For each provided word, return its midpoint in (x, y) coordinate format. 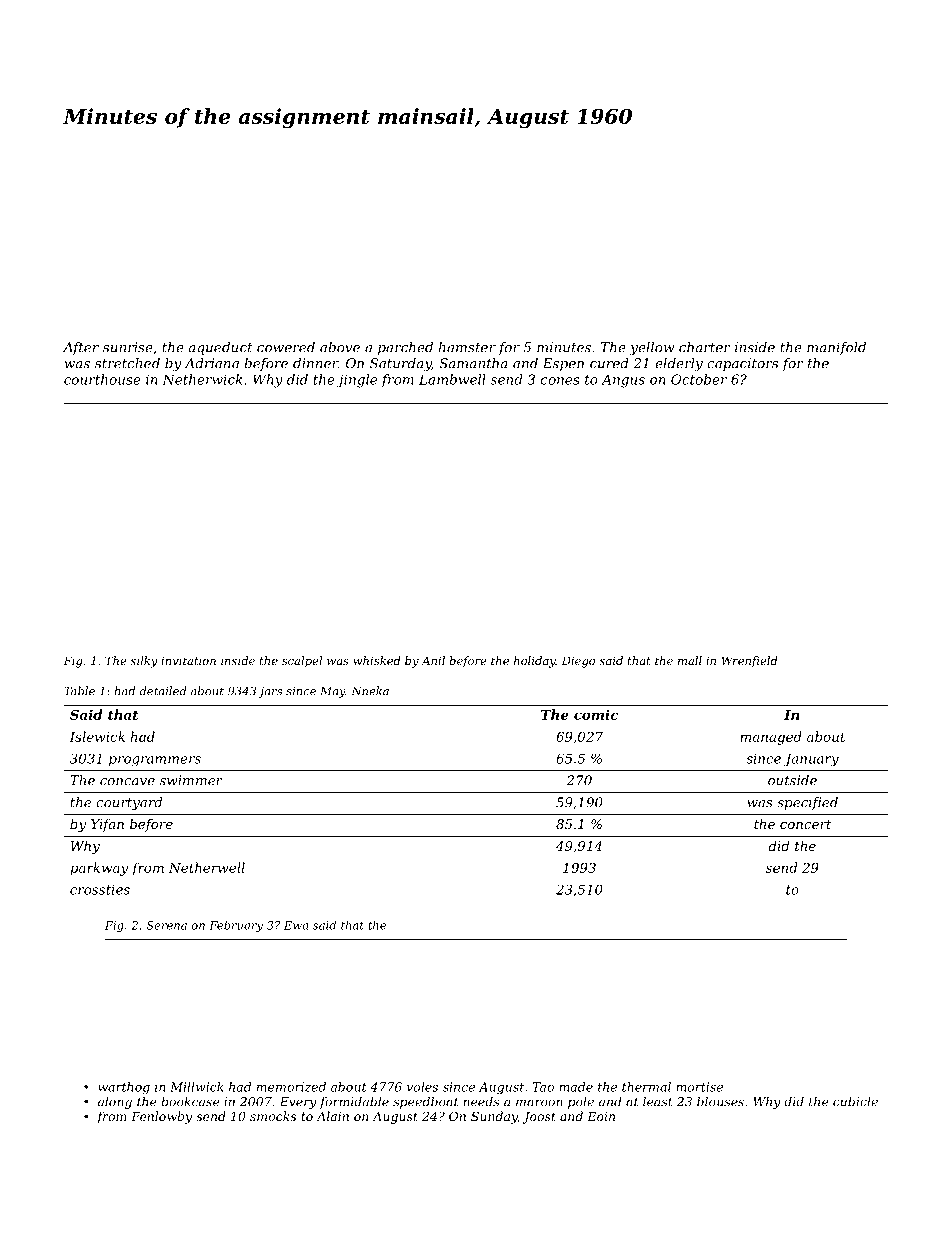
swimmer (191, 780)
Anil (433, 660)
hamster (467, 347)
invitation (188, 660)
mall (690, 660)
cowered (286, 347)
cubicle (855, 1101)
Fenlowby (161, 1117)
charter (705, 347)
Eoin (601, 1116)
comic (596, 714)
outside (792, 780)
